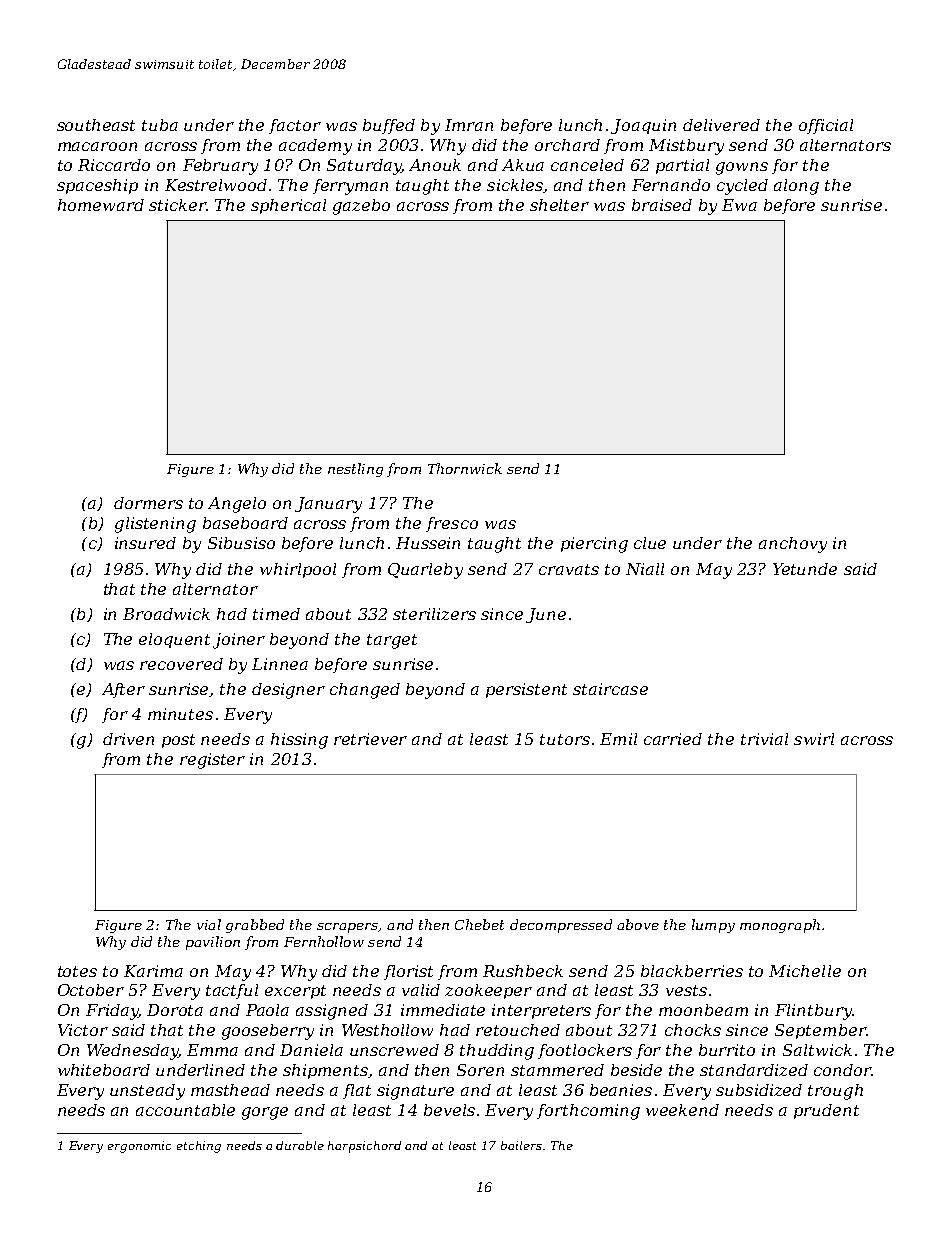  Describe the element at coordinates (408, 972) in the screenshot. I see `florist` at that location.
